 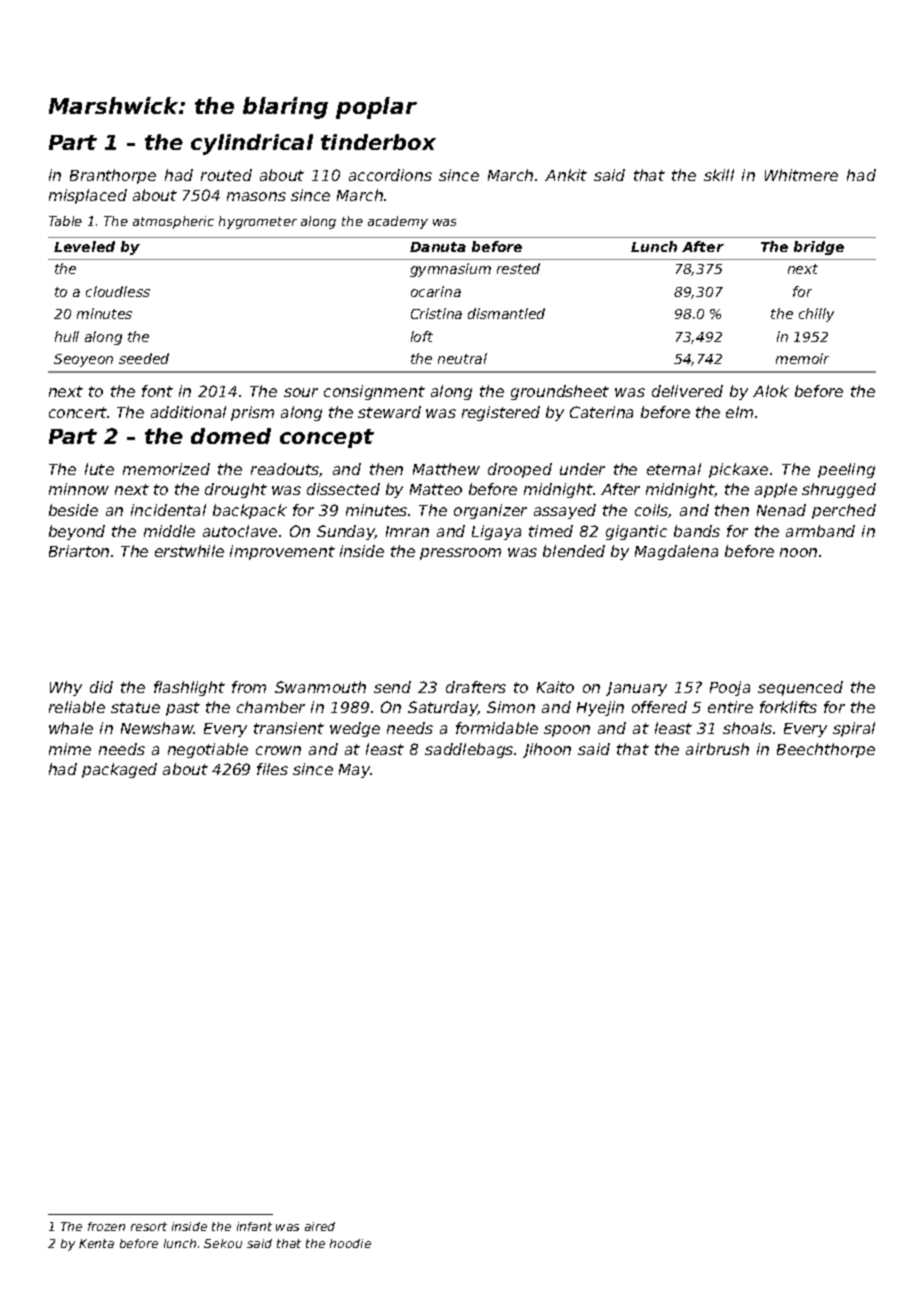 What do you see at coordinates (346, 532) in the page?
I see `Sunday` at bounding box center [346, 532].
